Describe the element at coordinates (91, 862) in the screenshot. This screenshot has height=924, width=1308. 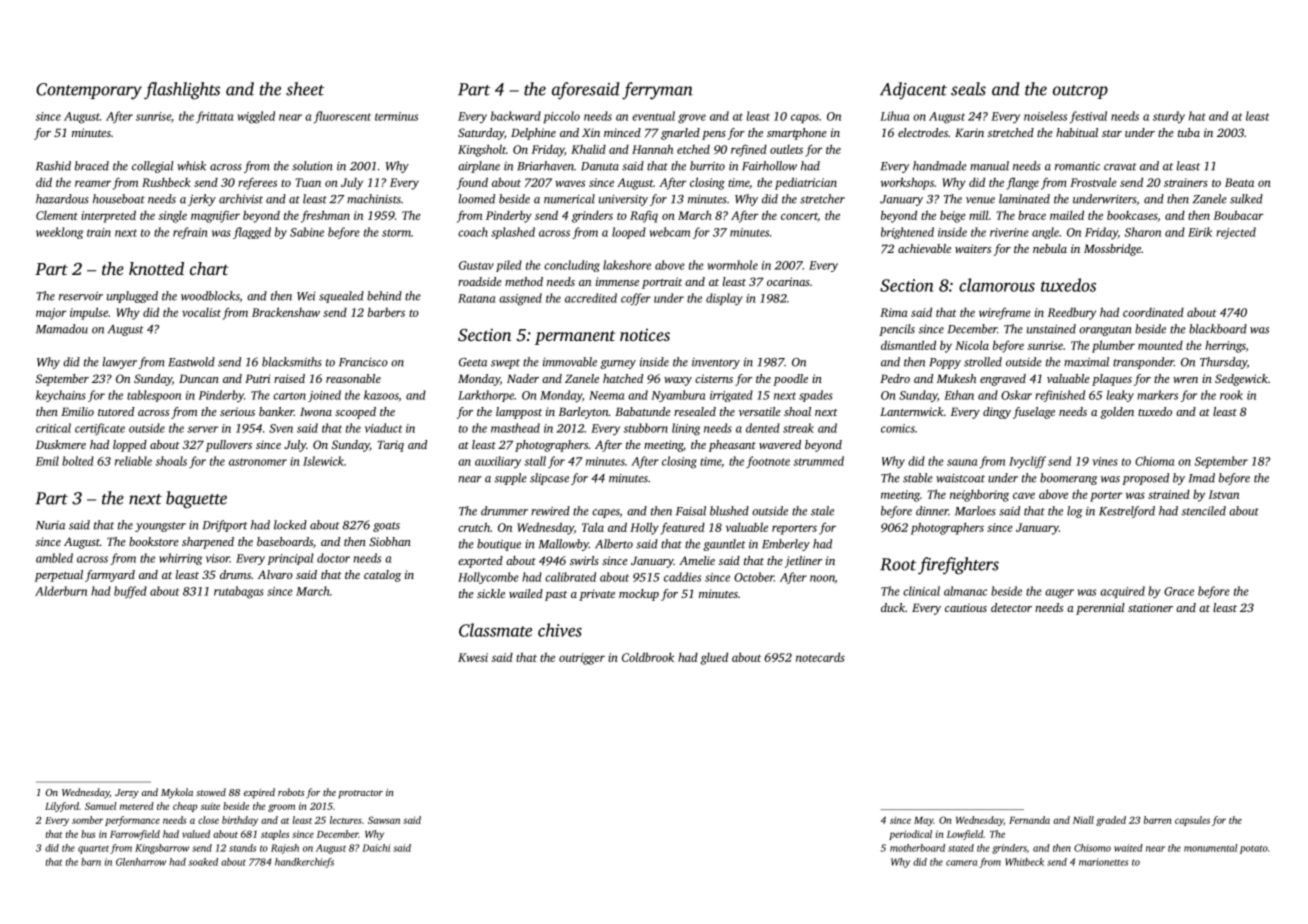
I see `barn` at that location.
